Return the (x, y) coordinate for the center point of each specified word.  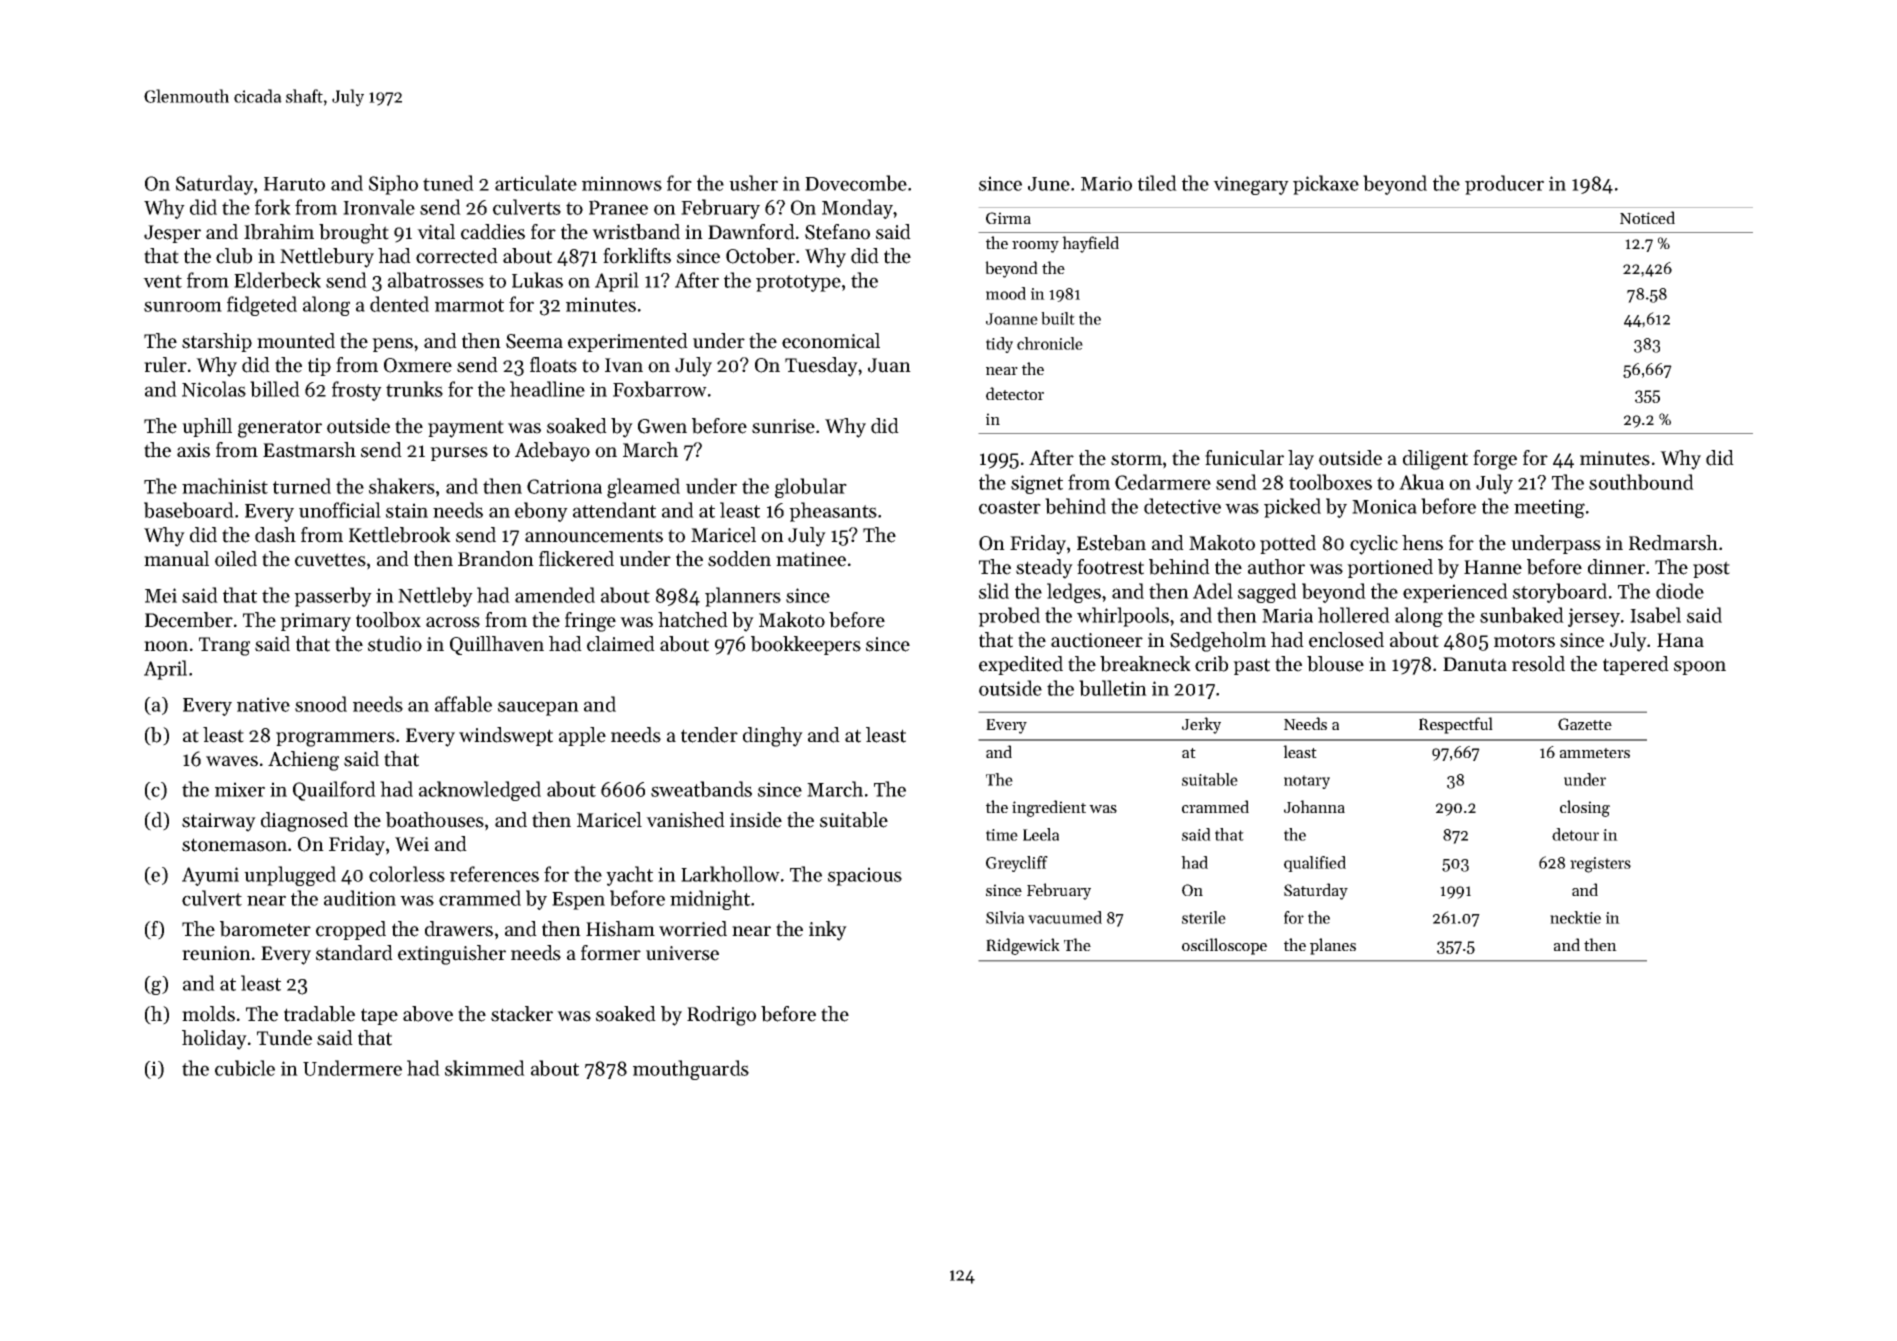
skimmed (485, 1068)
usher (753, 183)
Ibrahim (279, 232)
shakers (402, 486)
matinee (811, 559)
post (1711, 569)
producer (1504, 185)
